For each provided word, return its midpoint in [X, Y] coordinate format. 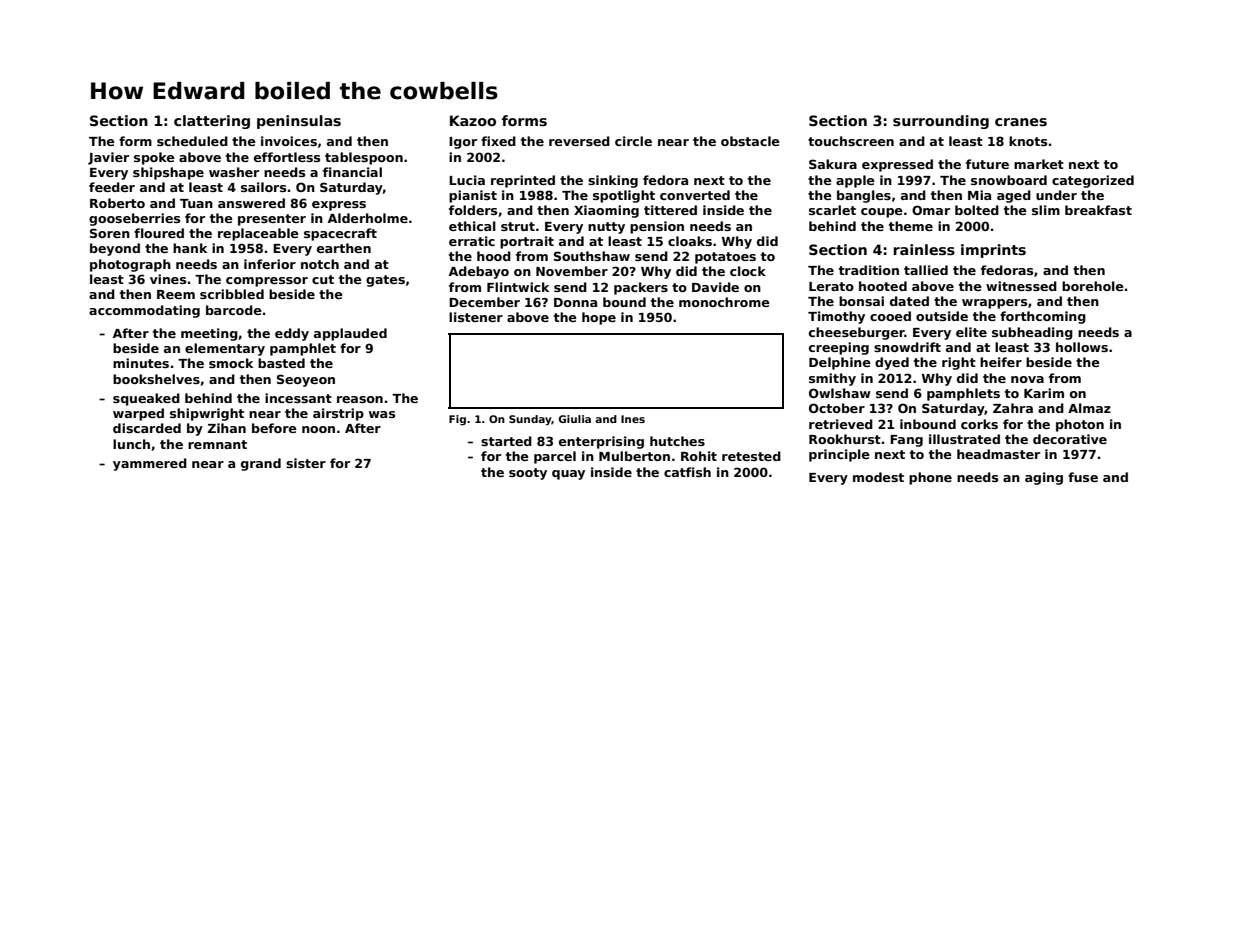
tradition [869, 270]
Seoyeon [306, 380]
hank [190, 248]
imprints [993, 251]
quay [568, 475]
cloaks [690, 241]
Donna [575, 302]
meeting [209, 334]
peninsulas [299, 122]
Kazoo [473, 120]
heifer [1001, 362]
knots [1028, 141]
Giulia [575, 419]
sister [306, 463]
